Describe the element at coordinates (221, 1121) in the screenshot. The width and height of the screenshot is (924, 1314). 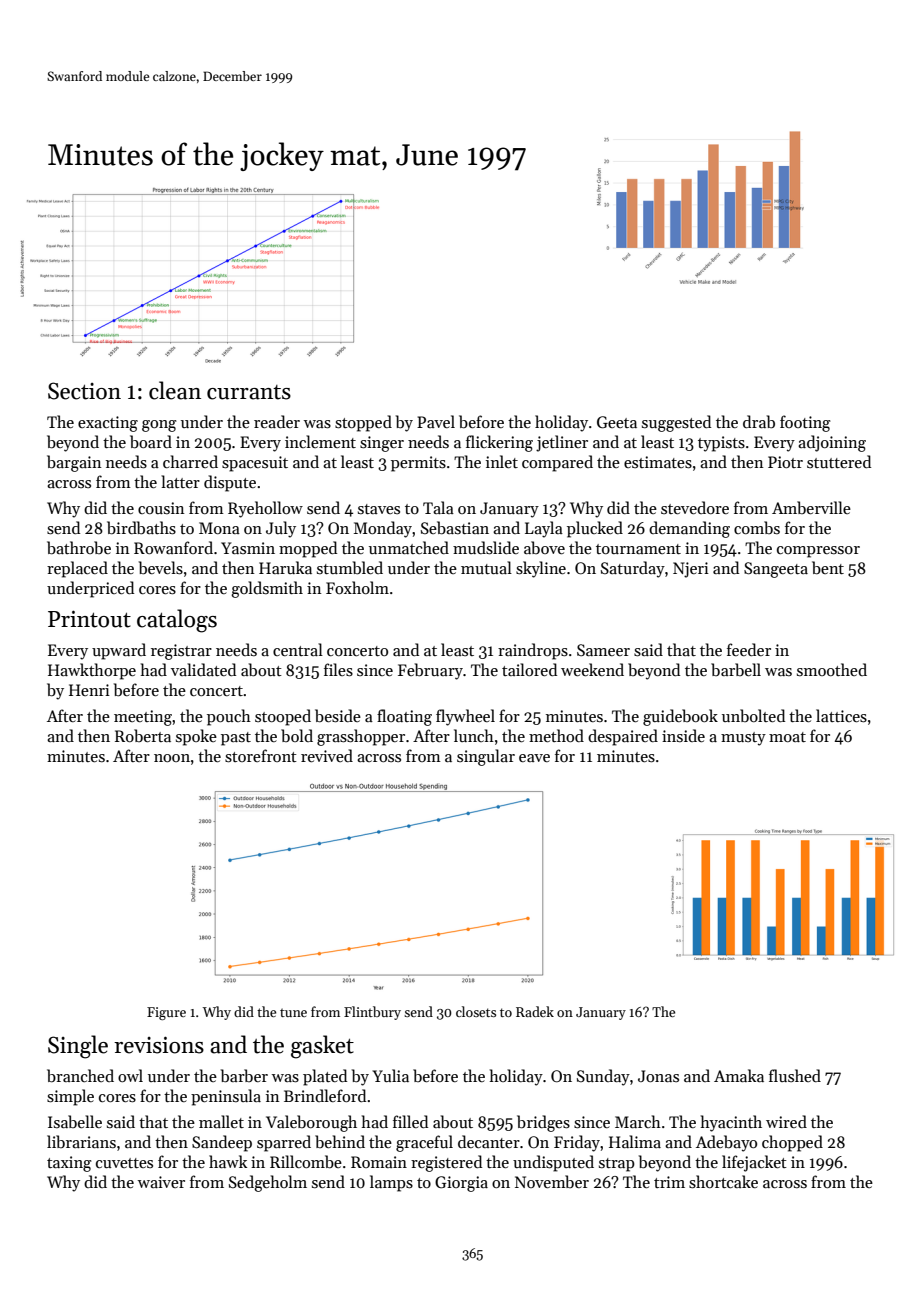
I see `mallet` at that location.
